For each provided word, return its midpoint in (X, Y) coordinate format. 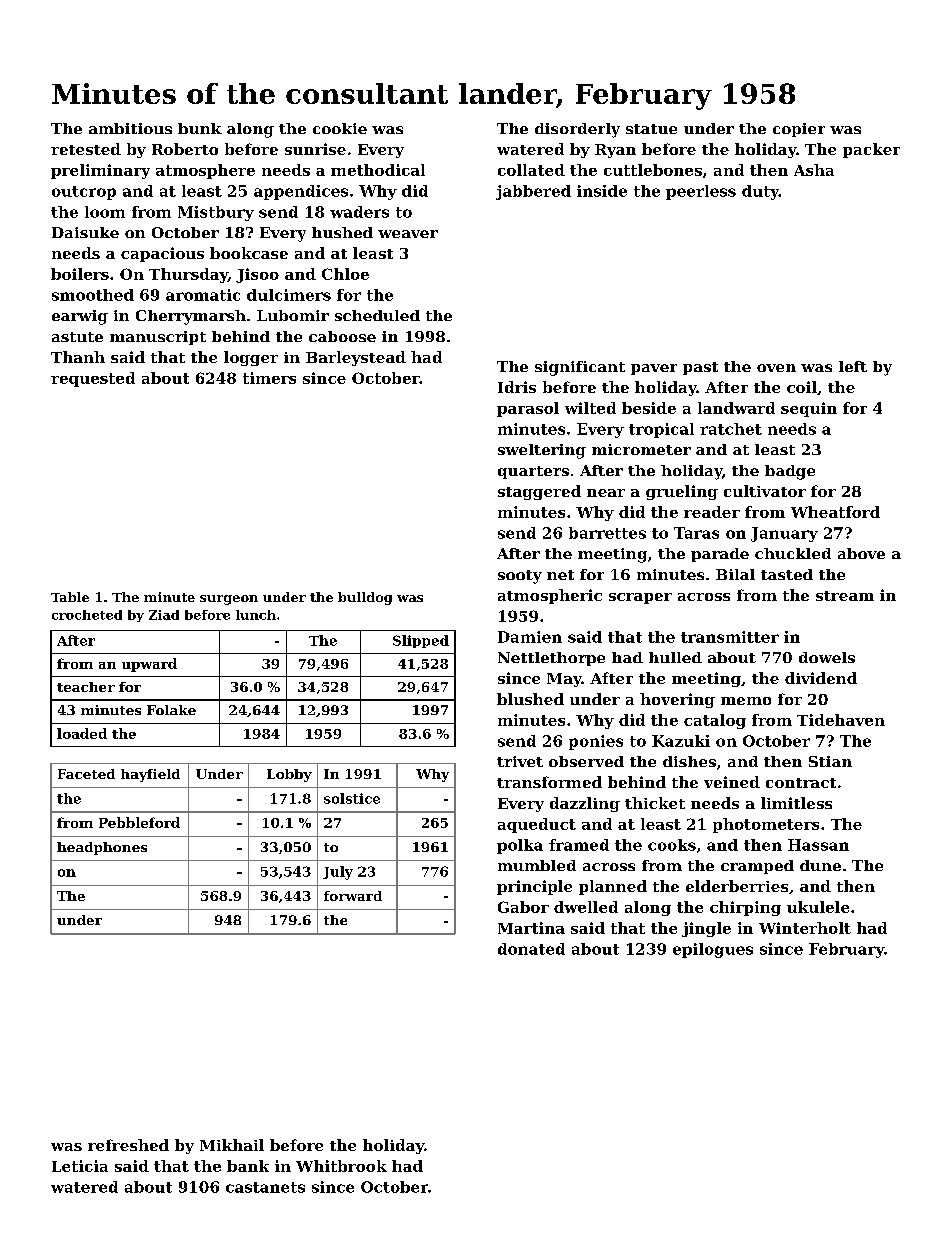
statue (651, 129)
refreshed (128, 1145)
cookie (340, 128)
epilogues (713, 950)
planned (613, 887)
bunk (200, 128)
